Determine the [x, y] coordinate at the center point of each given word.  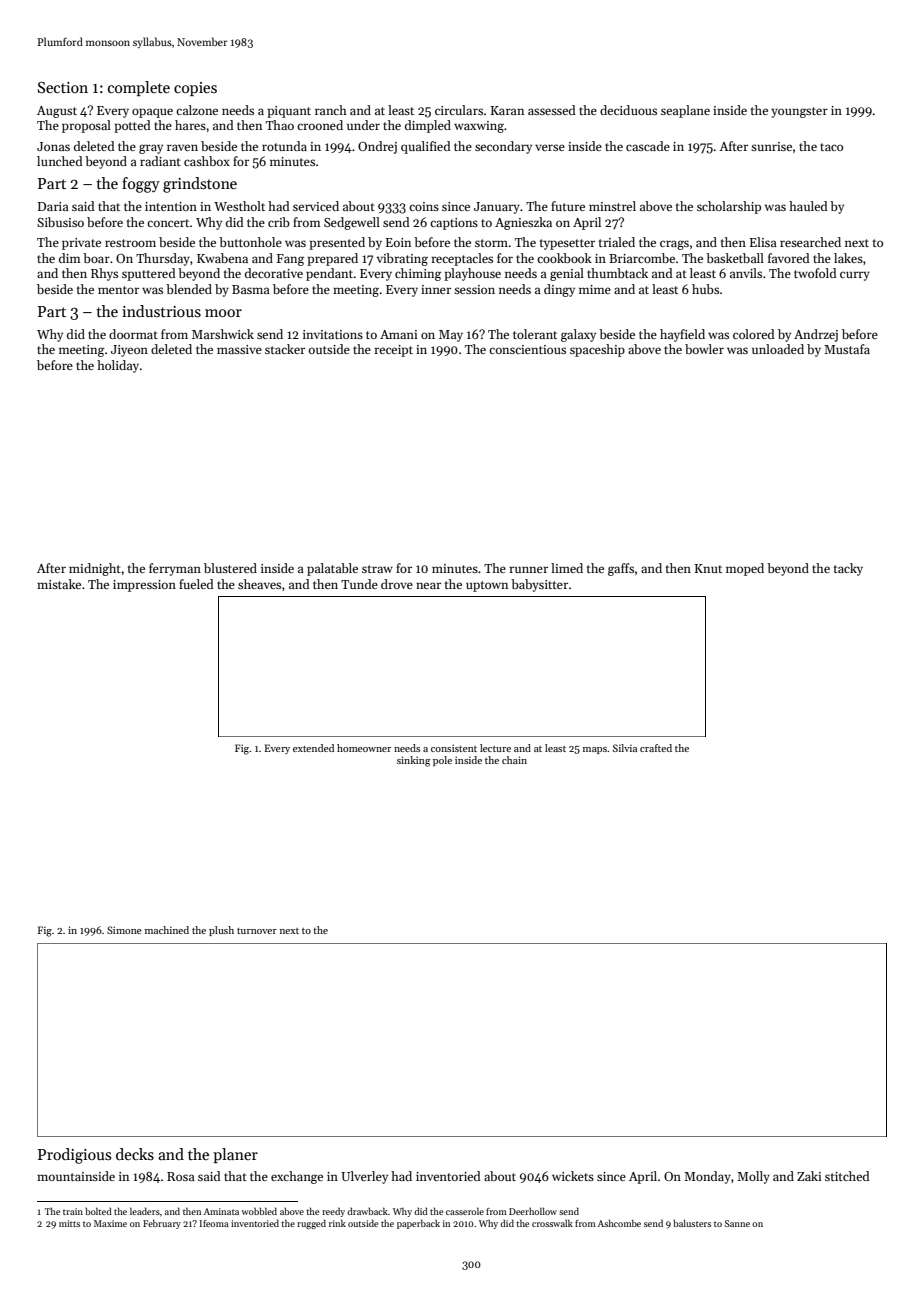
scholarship [729, 207]
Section [63, 87]
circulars [459, 110]
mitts [69, 1223]
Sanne [737, 1223]
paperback [418, 1224]
